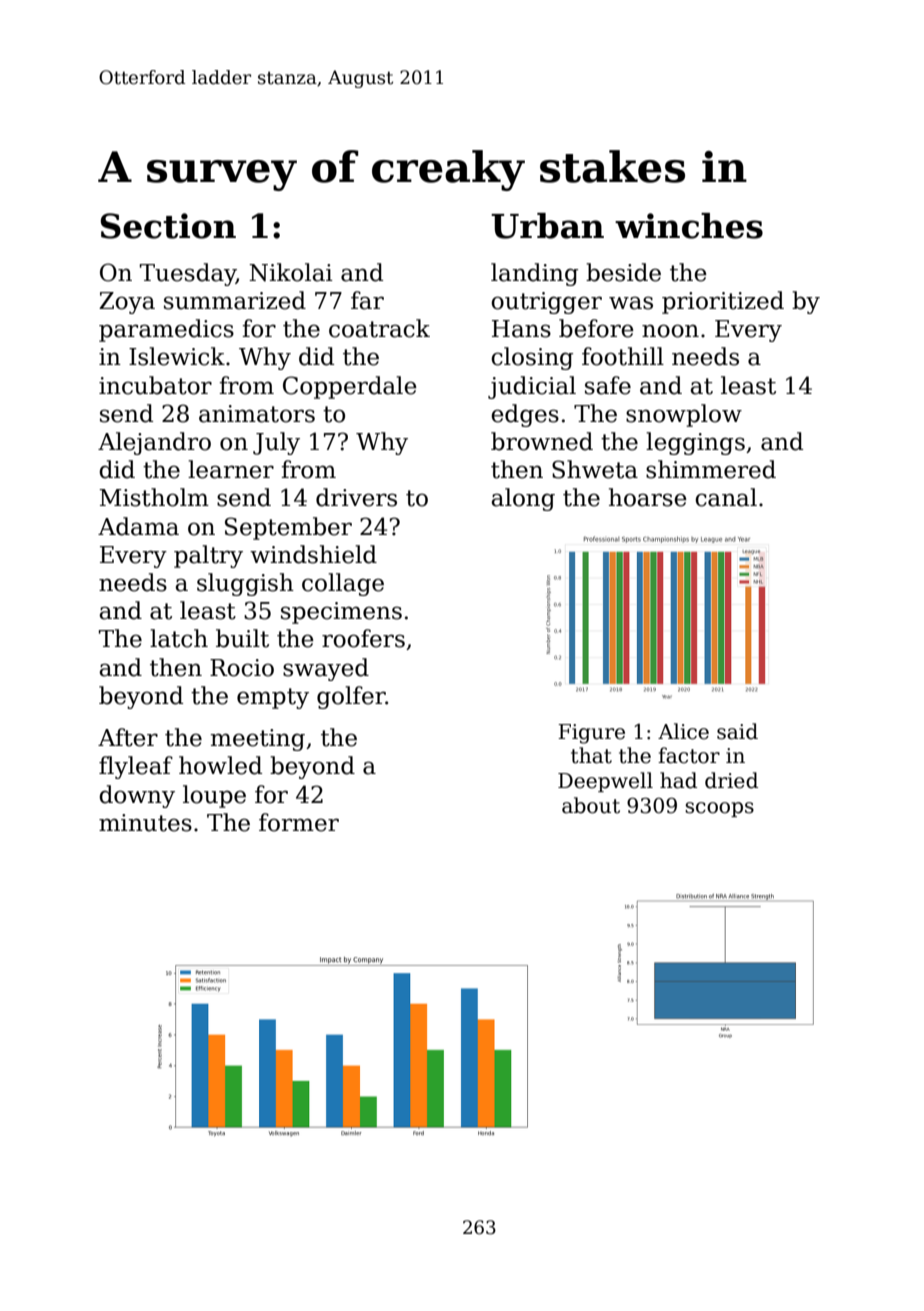  I want to click on Figure, so click(591, 734).
